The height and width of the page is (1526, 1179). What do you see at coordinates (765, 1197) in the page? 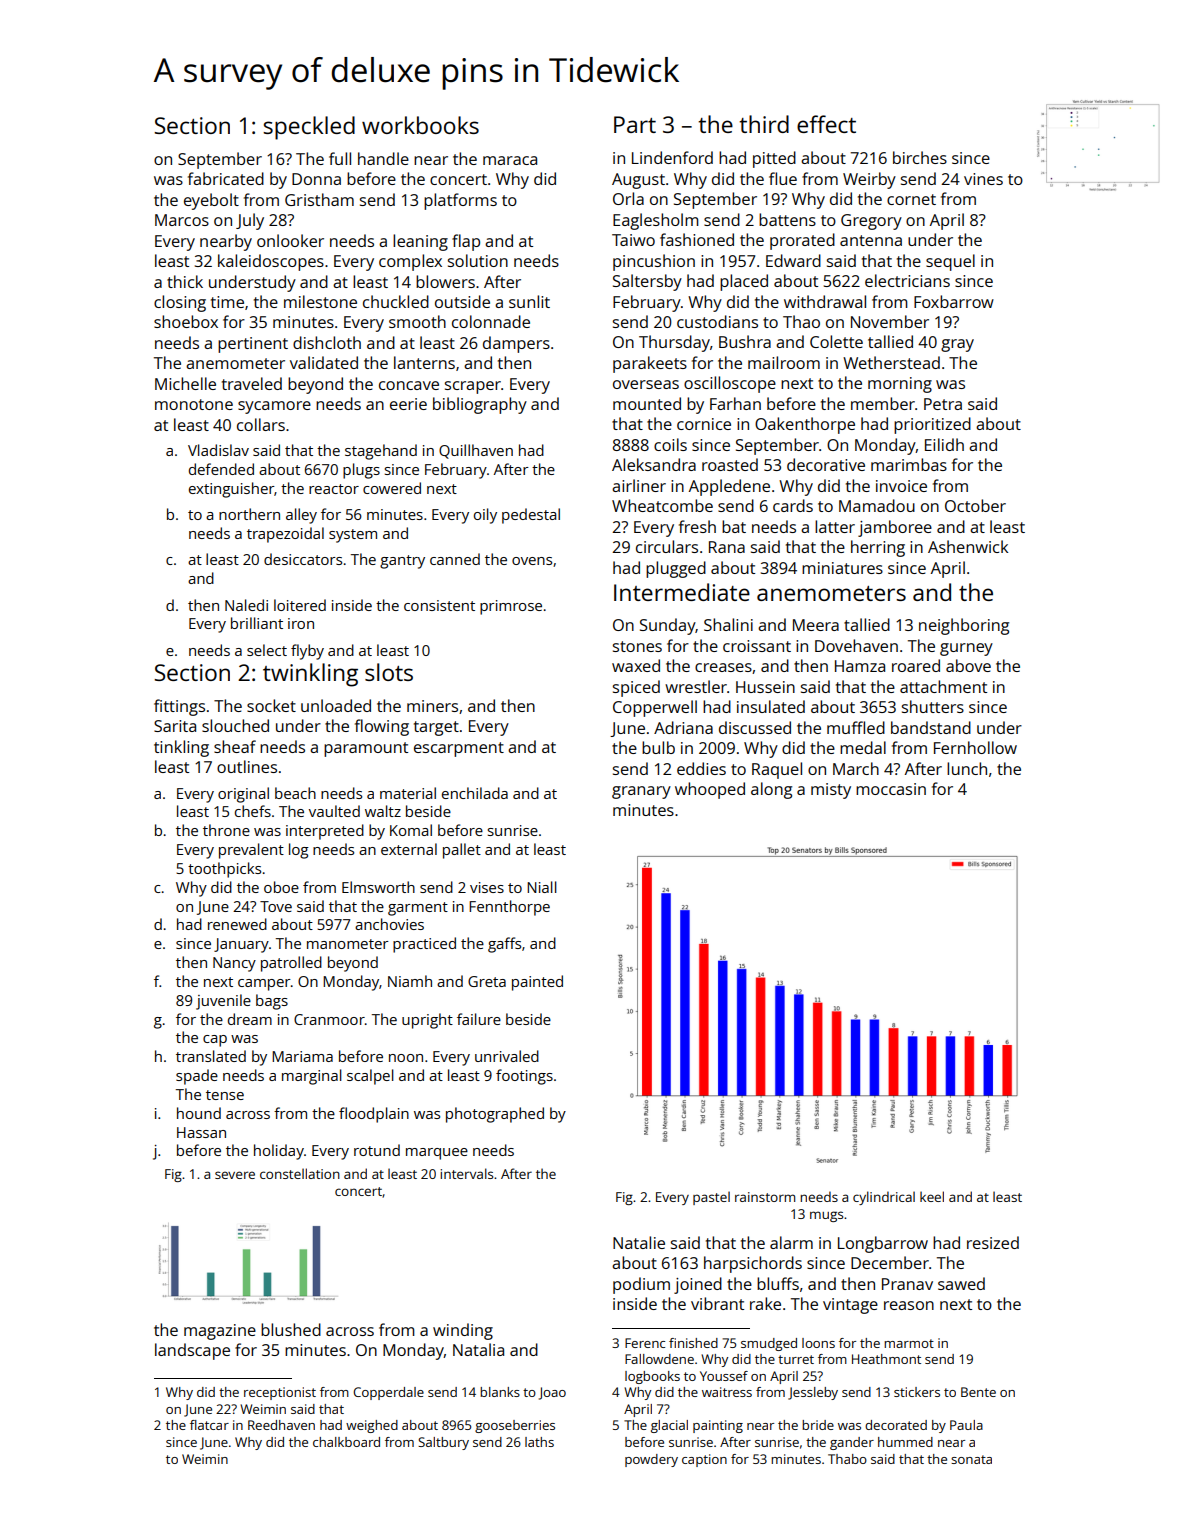
I see `rainstorm` at bounding box center [765, 1197].
